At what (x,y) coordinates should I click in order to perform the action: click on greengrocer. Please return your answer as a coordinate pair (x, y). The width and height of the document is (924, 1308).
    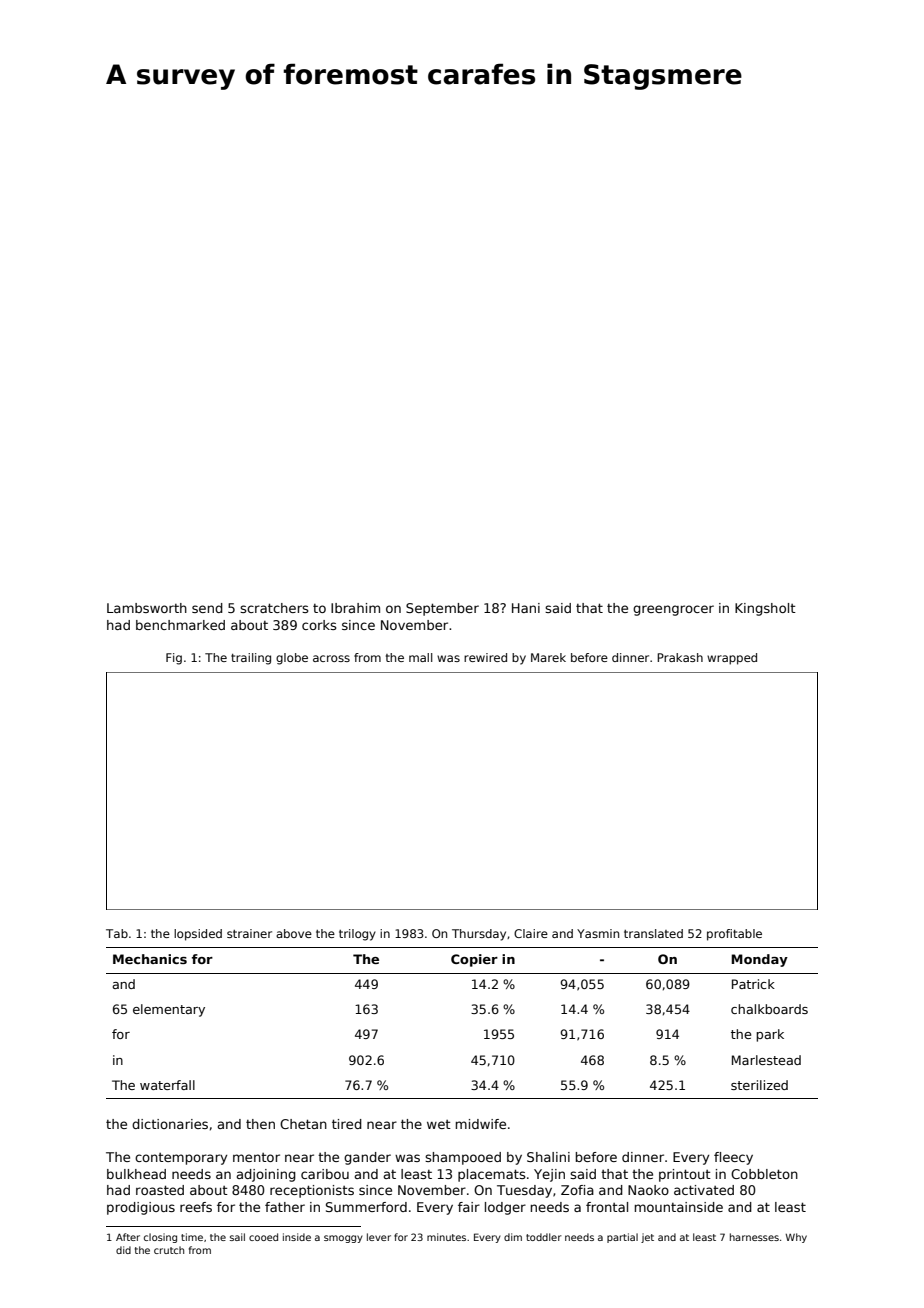
    Looking at the image, I should click on (673, 610).
